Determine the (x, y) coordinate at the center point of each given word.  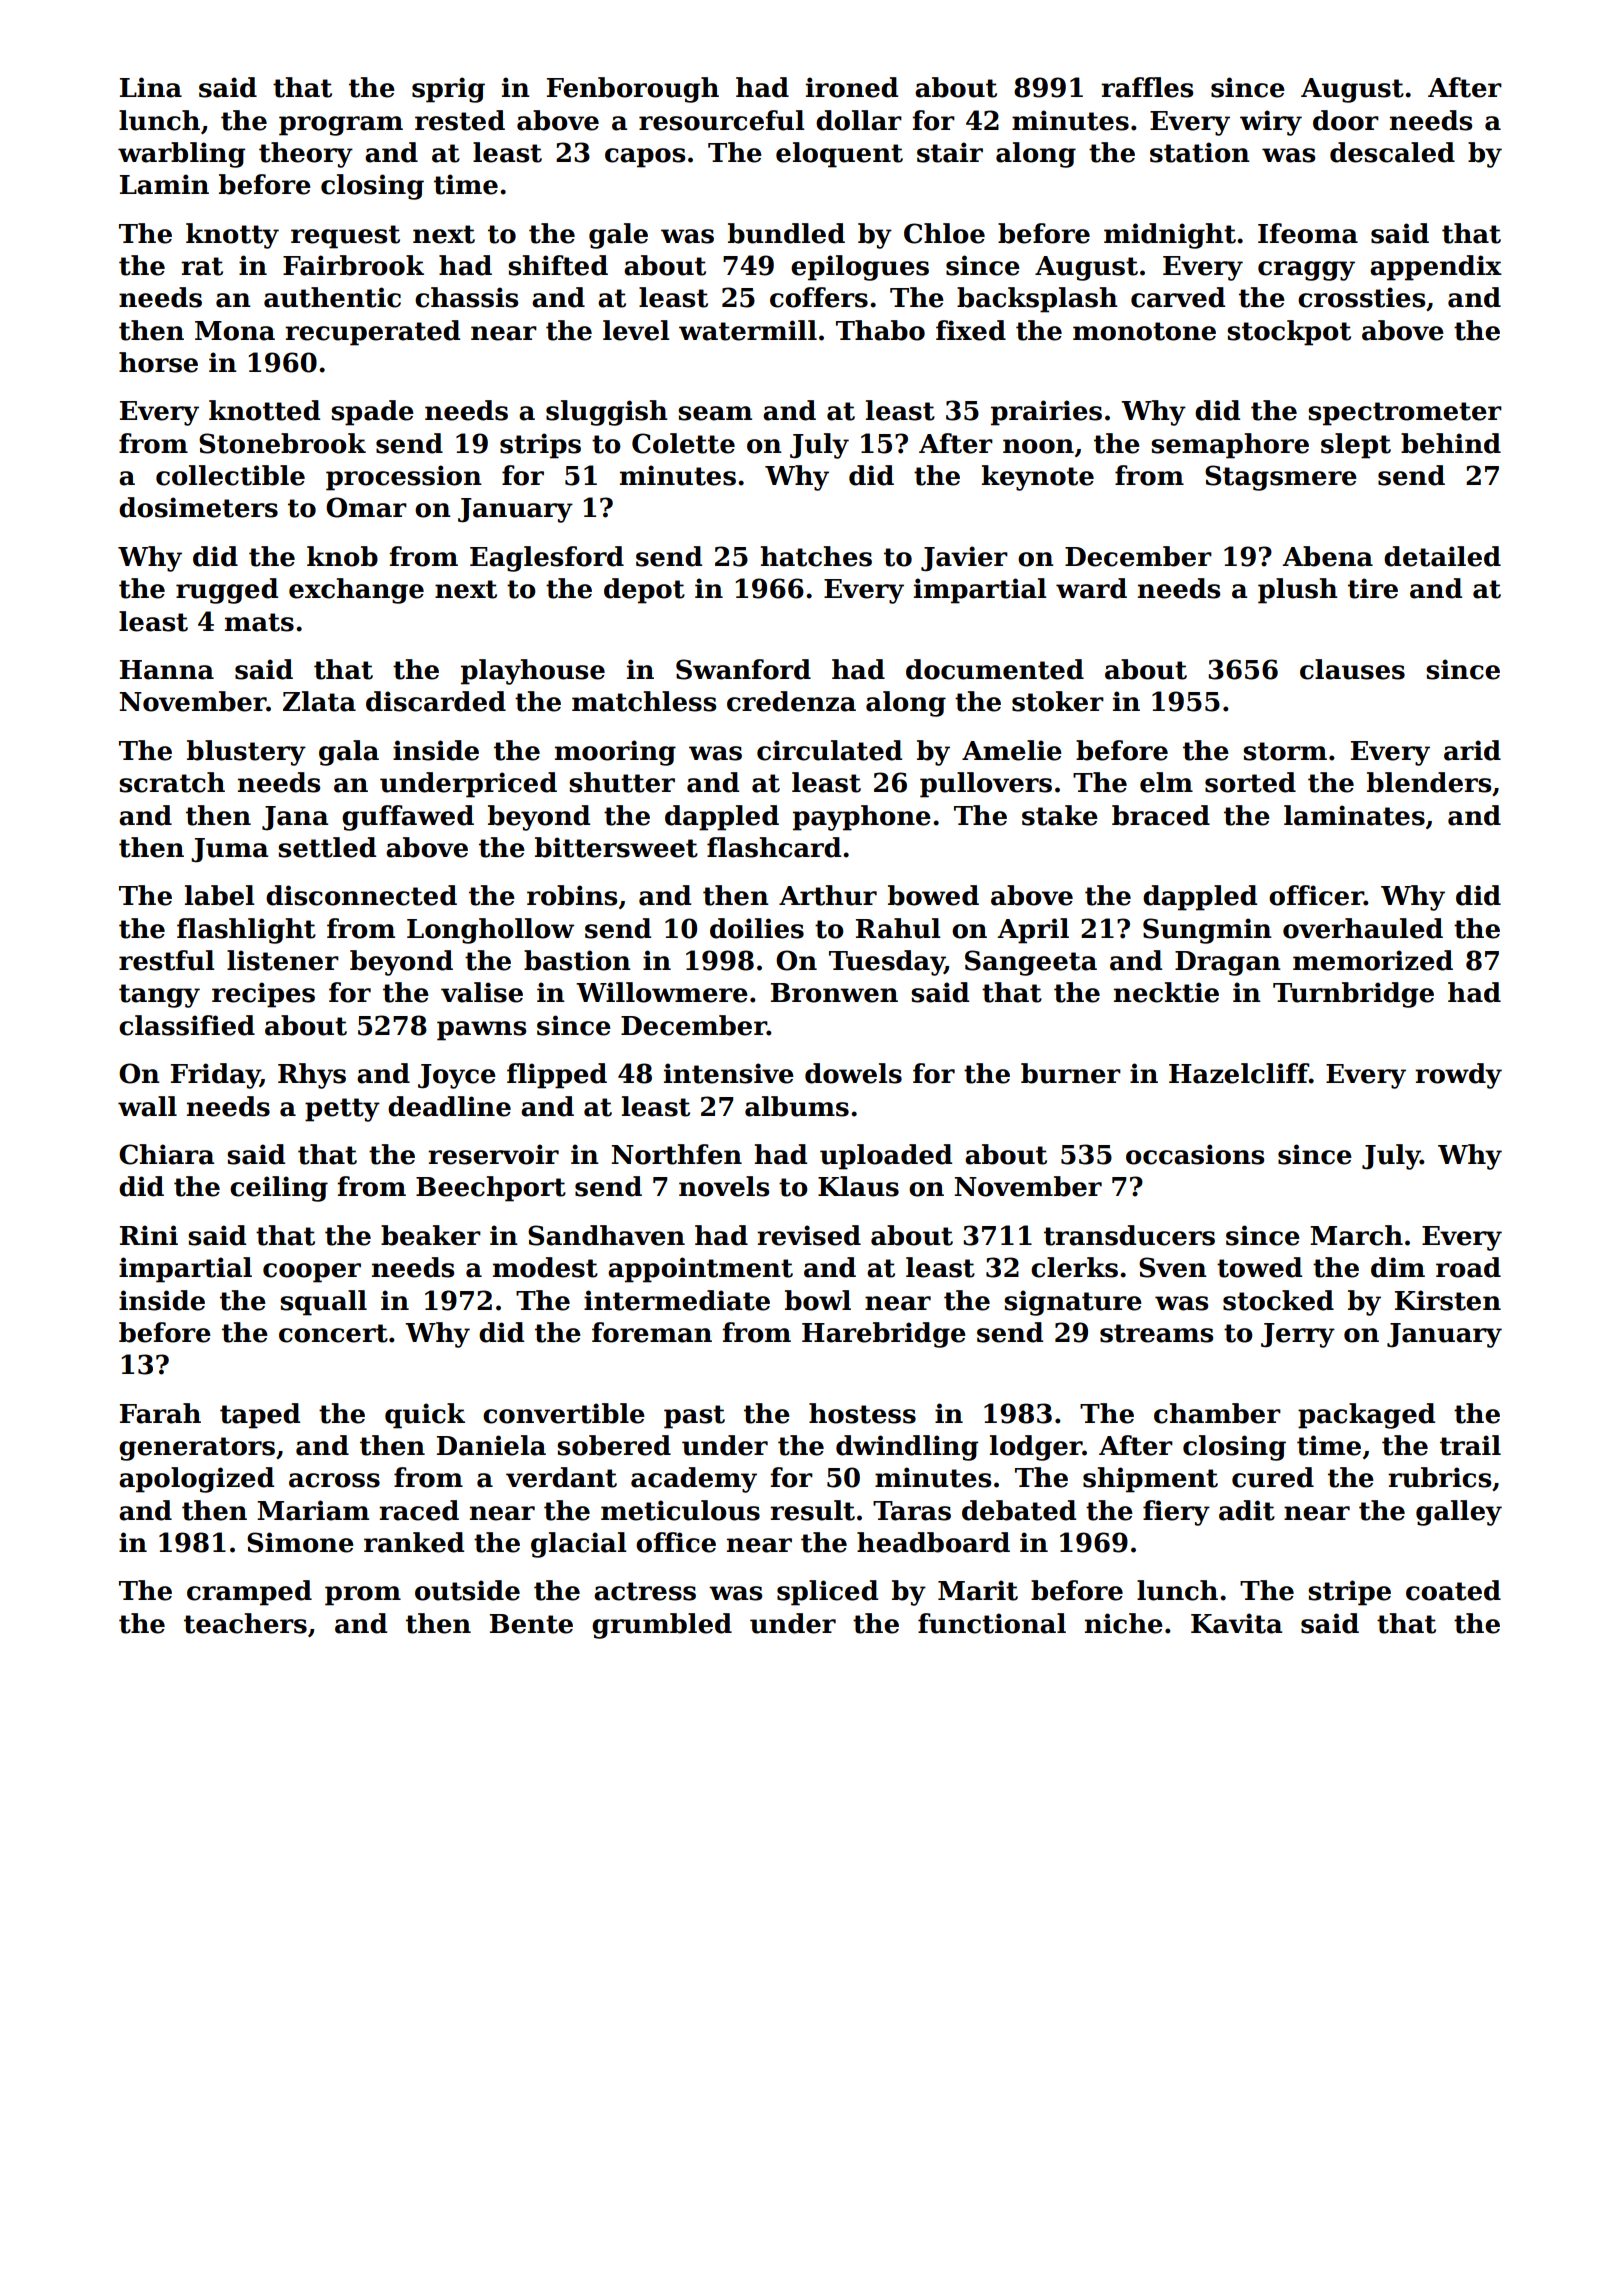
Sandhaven (606, 1235)
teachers (245, 1623)
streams (1156, 1333)
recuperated (372, 333)
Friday (215, 1076)
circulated (829, 750)
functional (992, 1623)
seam (715, 413)
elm (1166, 782)
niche (1124, 1623)
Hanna (167, 670)
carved (1178, 297)
